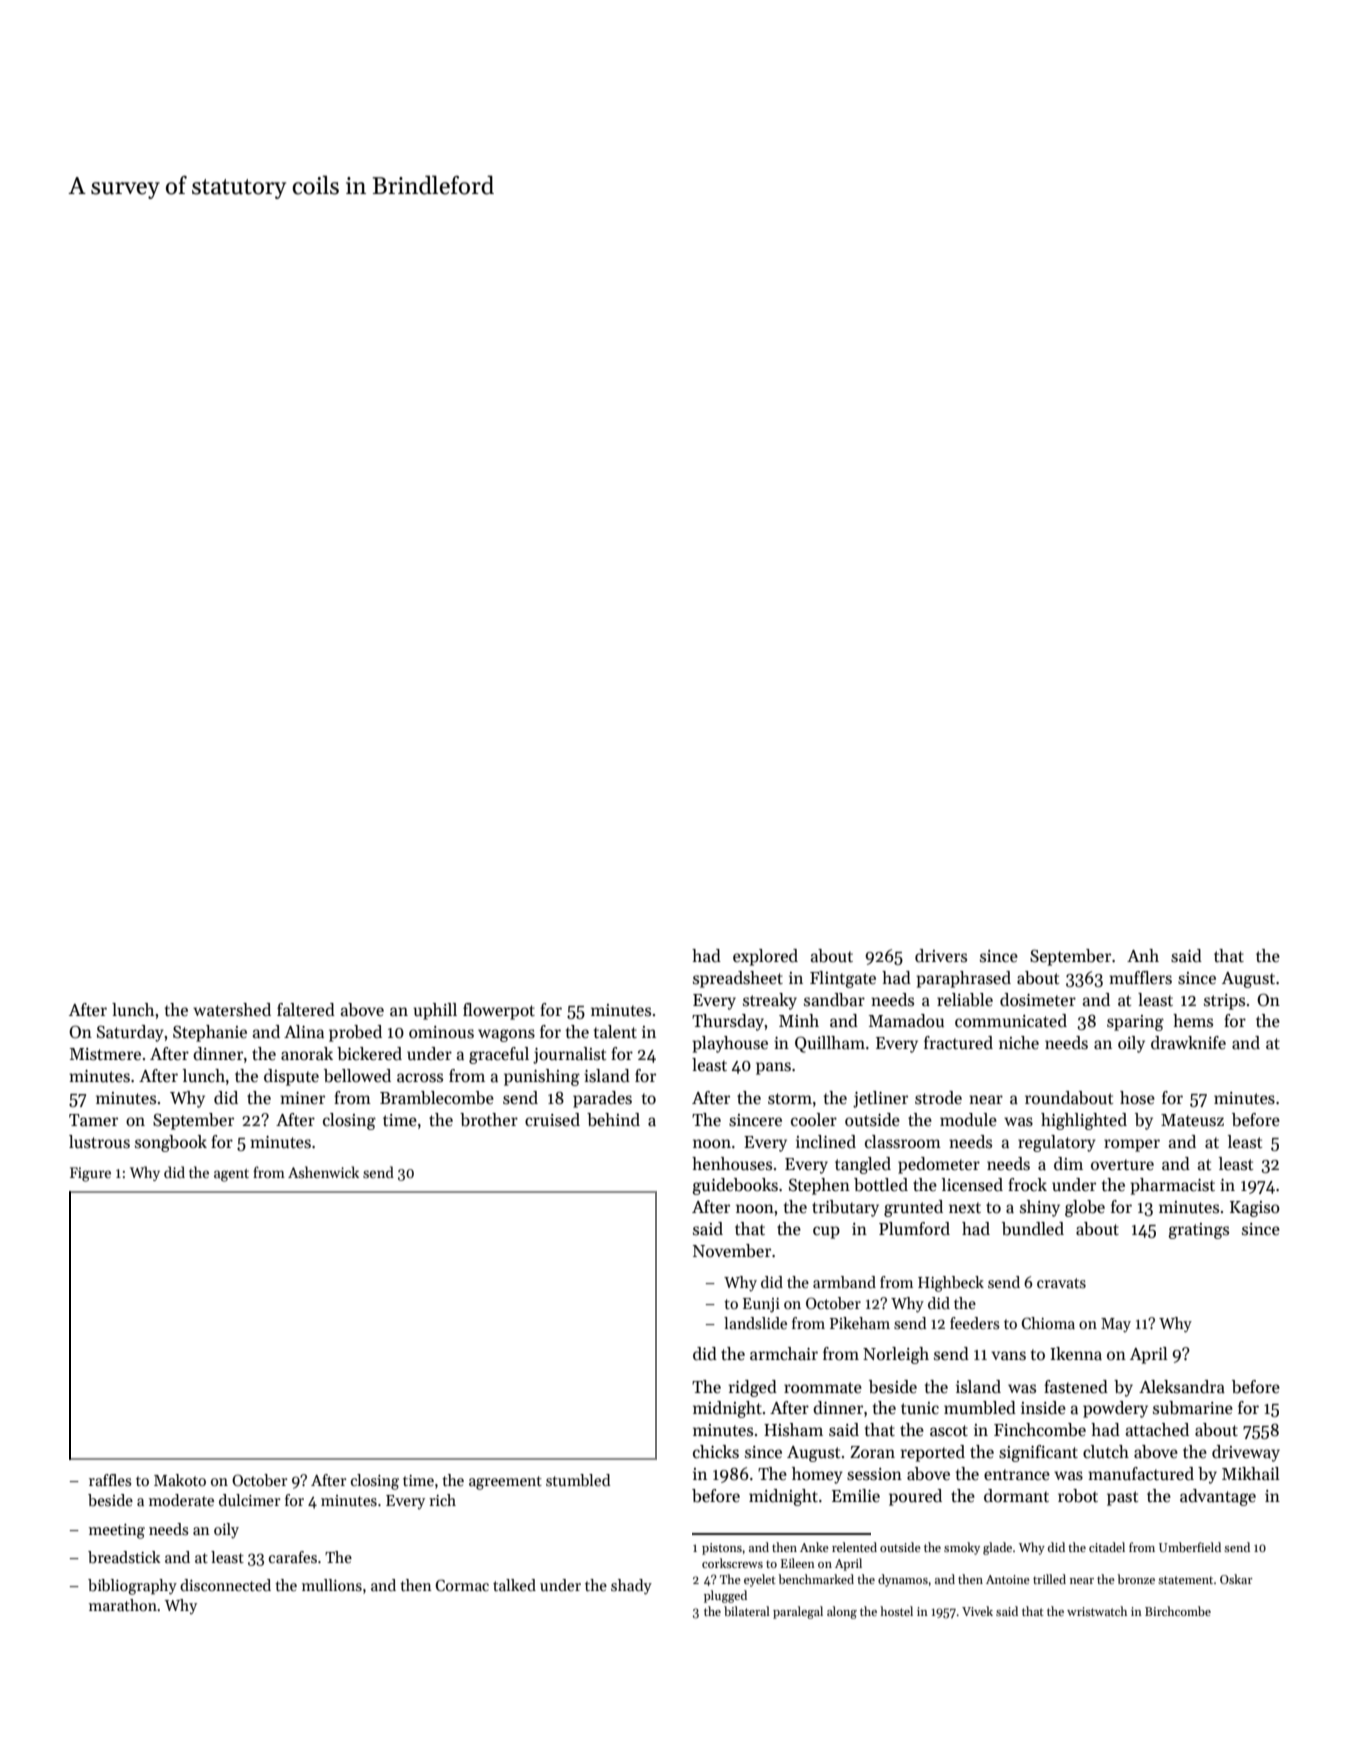 Image resolution: width=1349 pixels, height=1746 pixels. What do you see at coordinates (747, 1611) in the document?
I see `bilateral` at bounding box center [747, 1611].
